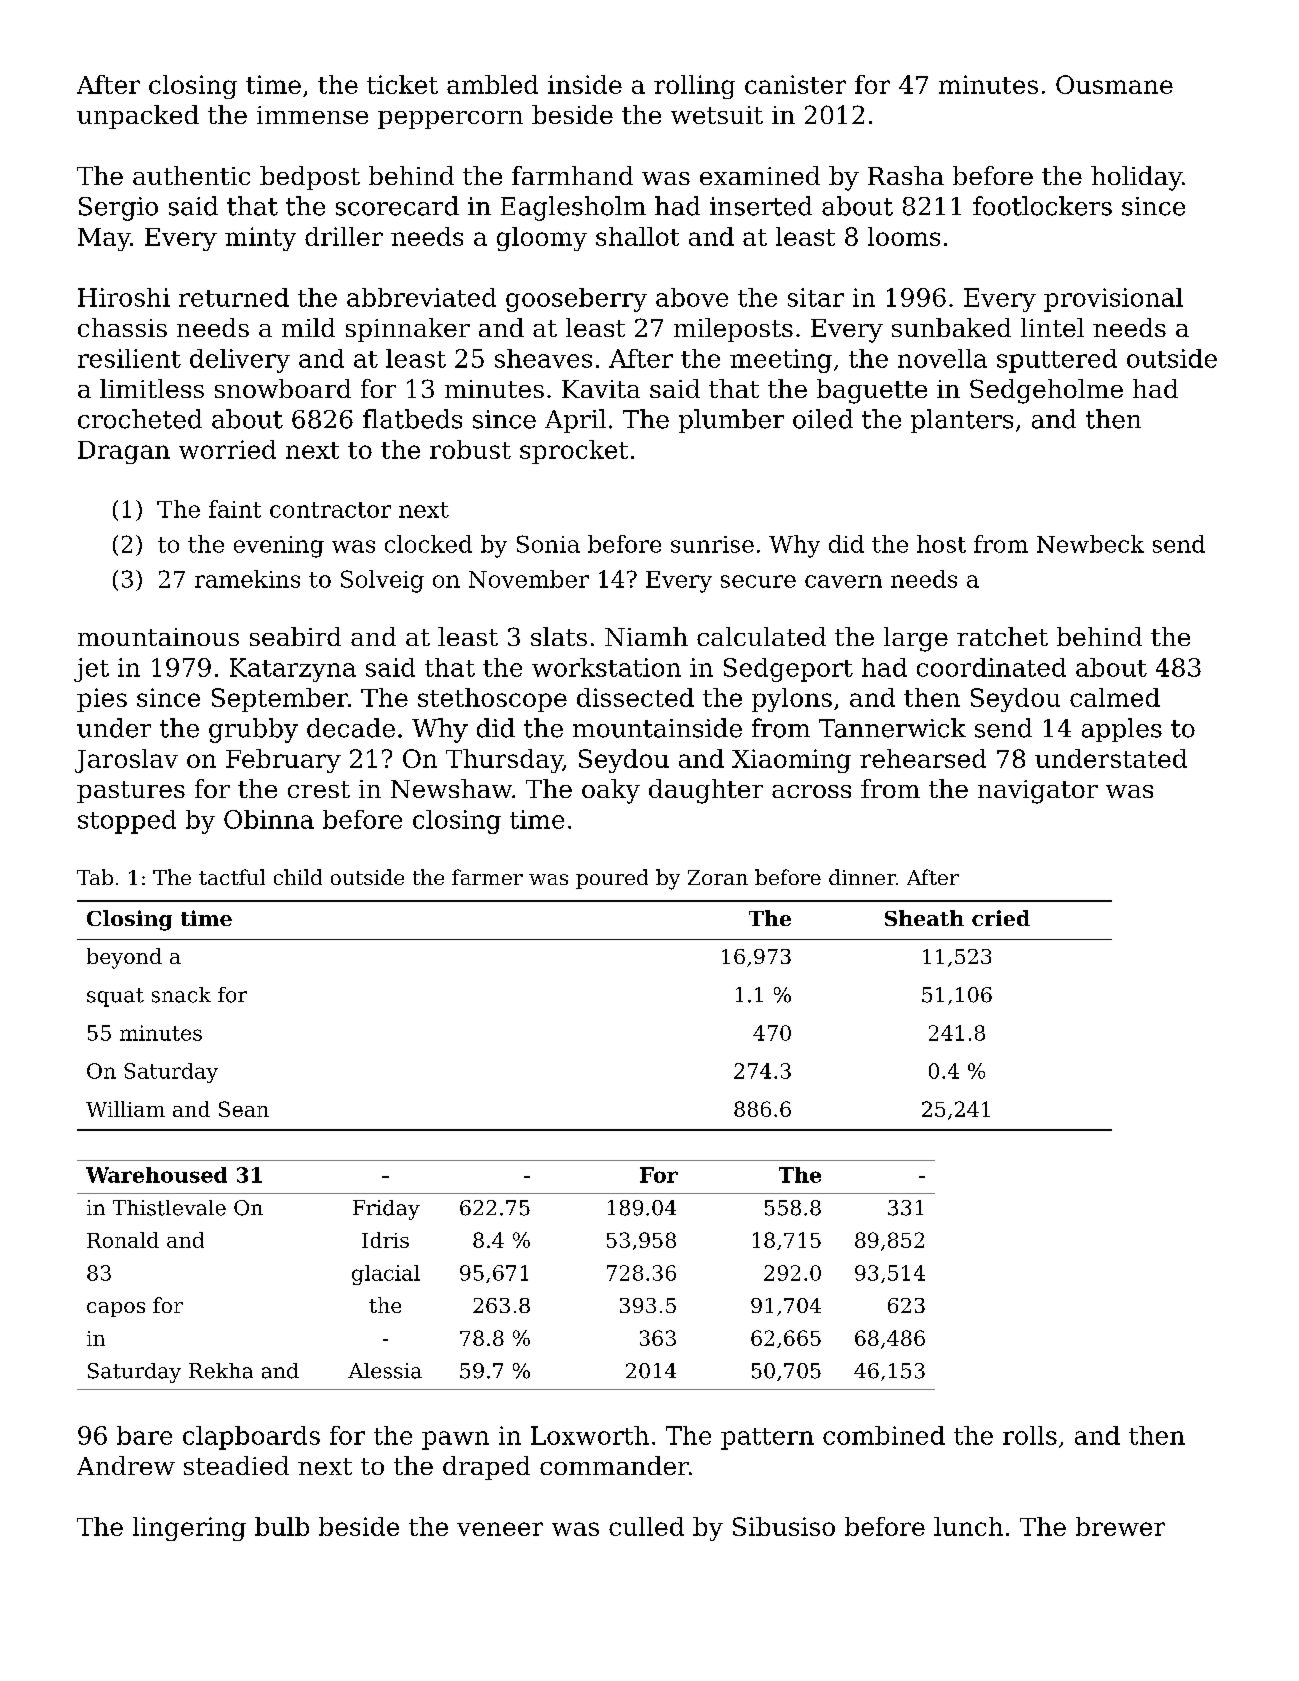 This screenshot has height=1681, width=1299. What do you see at coordinates (1122, 730) in the screenshot?
I see `apples` at bounding box center [1122, 730].
